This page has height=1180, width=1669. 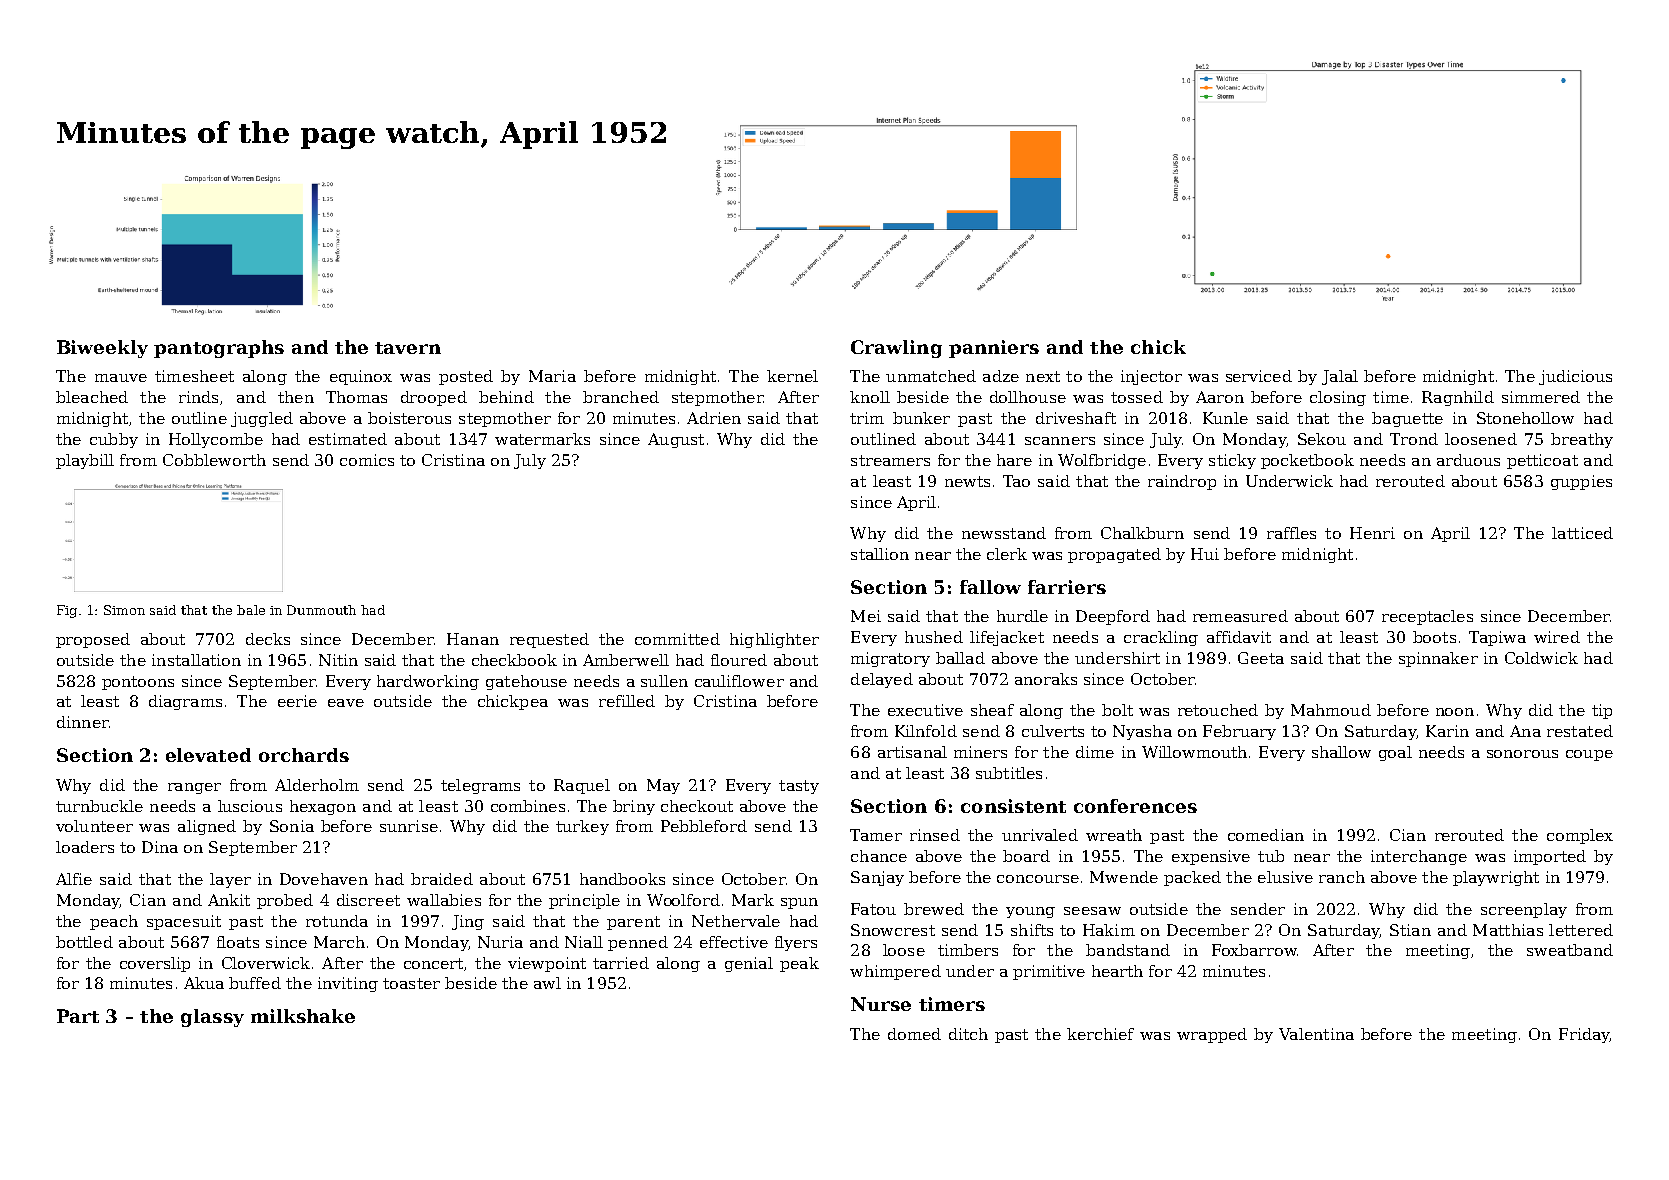 What do you see at coordinates (1580, 836) in the page?
I see `complex` at bounding box center [1580, 836].
